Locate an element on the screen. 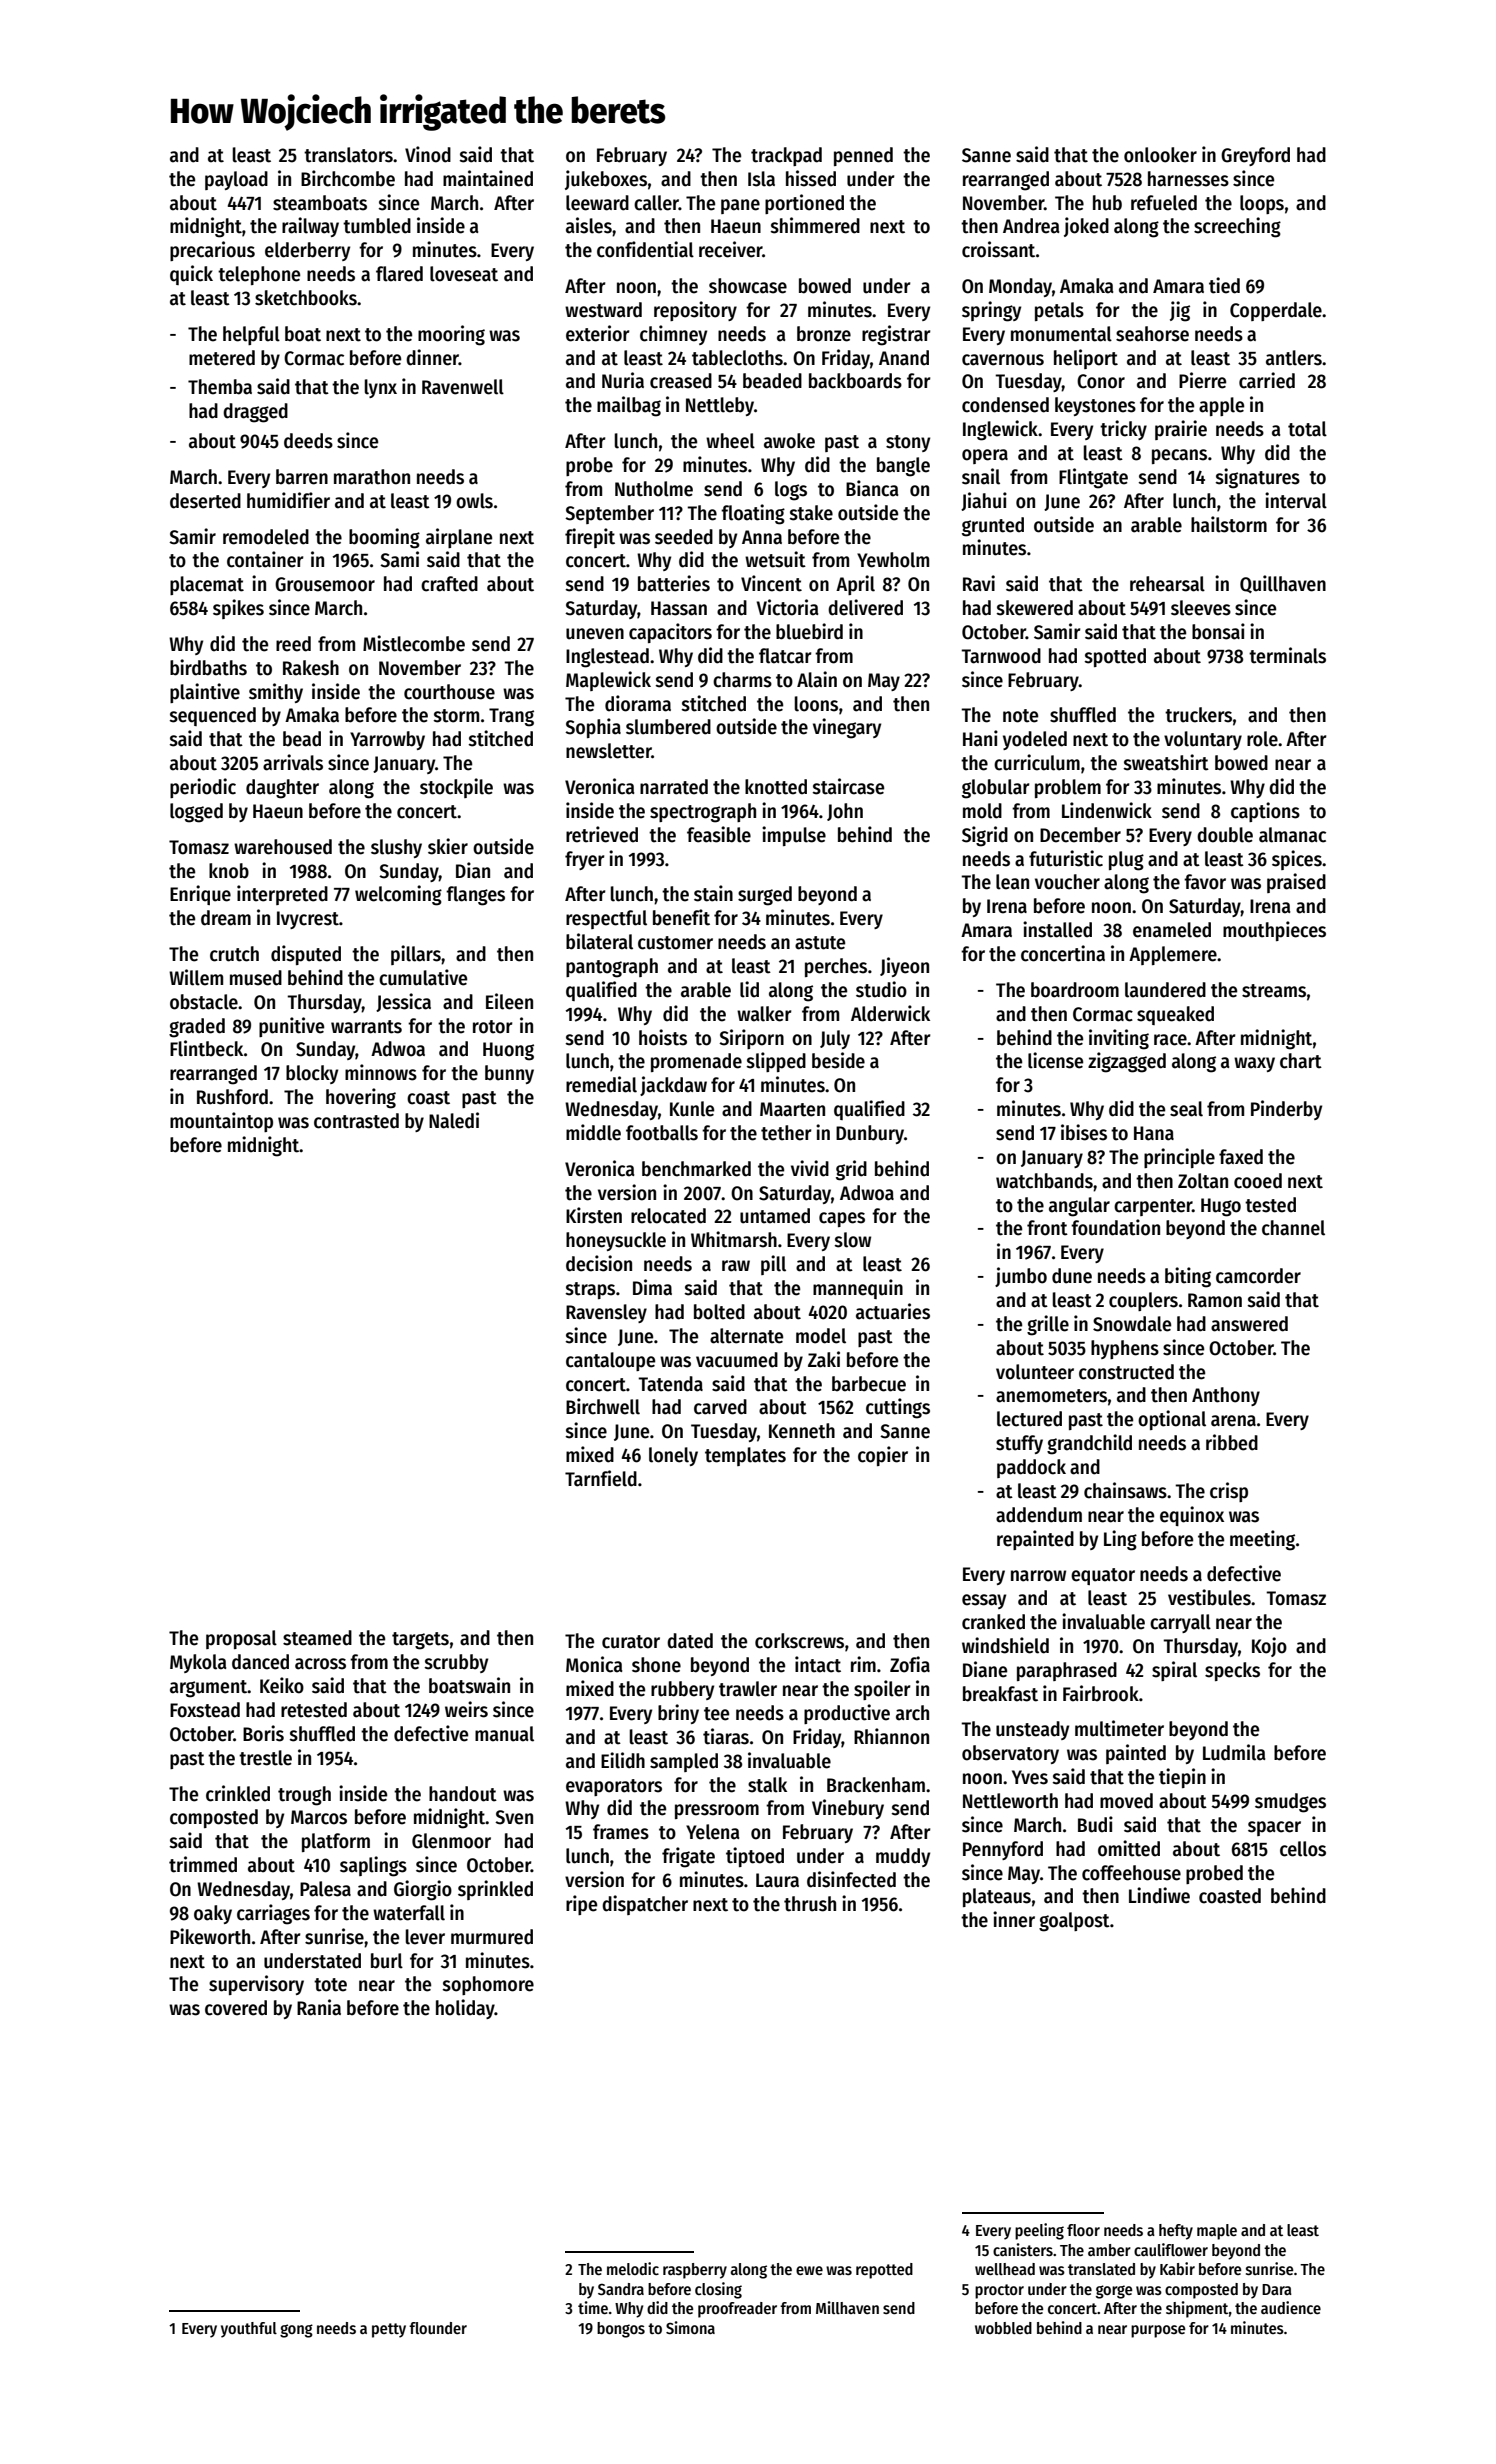 The image size is (1496, 2464). flanges is located at coordinates (475, 896).
